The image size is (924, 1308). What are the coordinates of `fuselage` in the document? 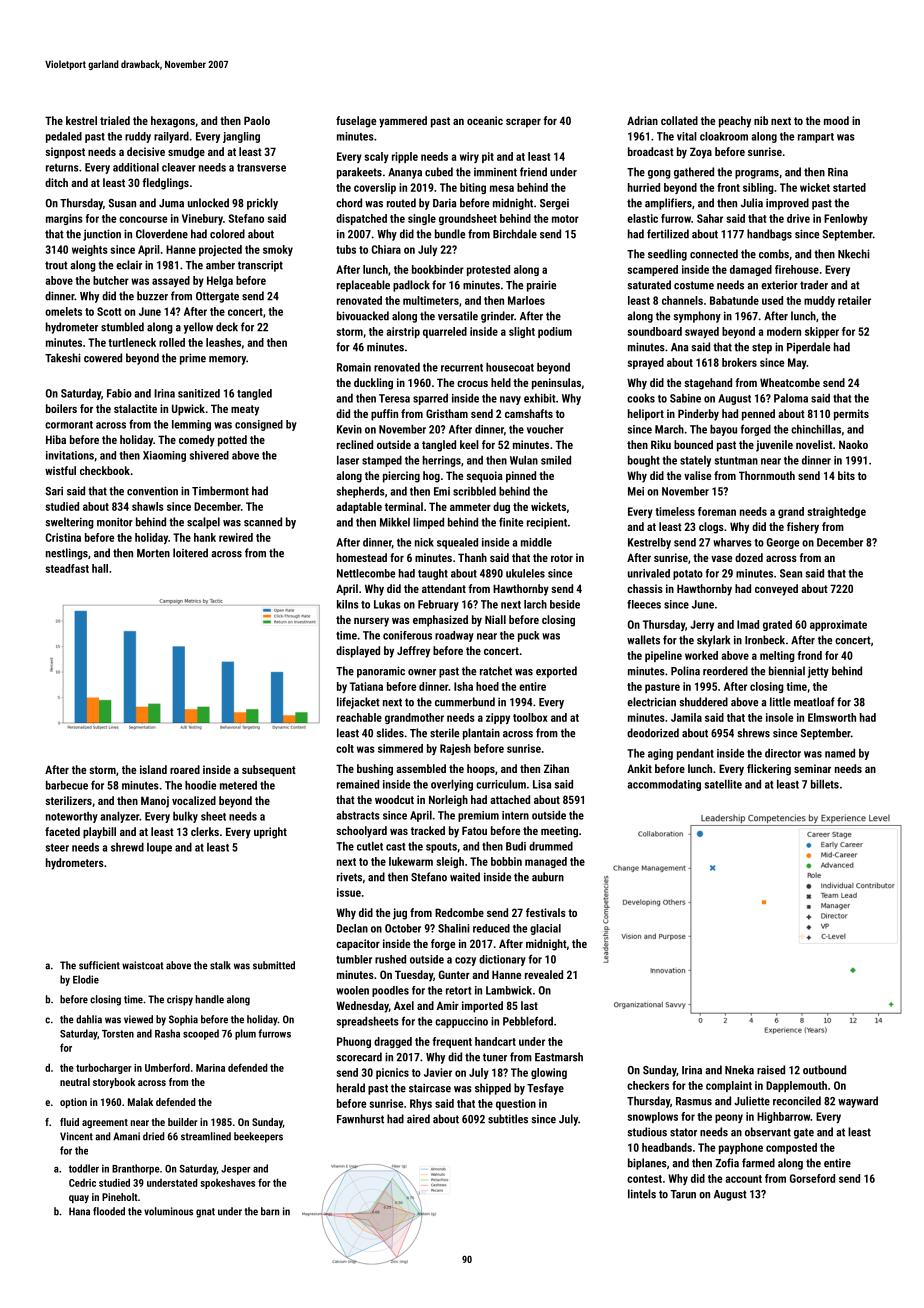 It's located at (356, 122).
